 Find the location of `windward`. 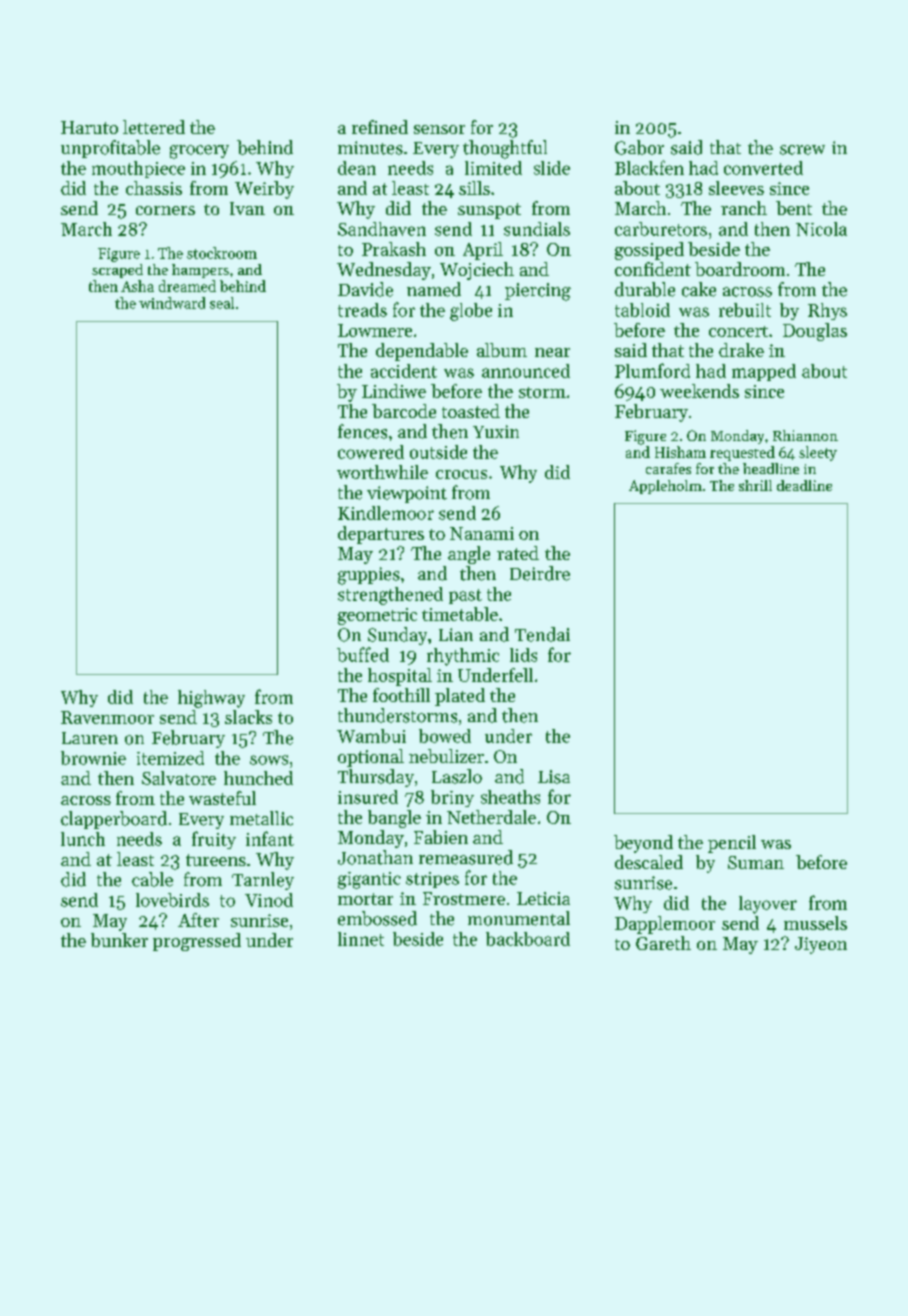

windward is located at coordinates (172, 303).
